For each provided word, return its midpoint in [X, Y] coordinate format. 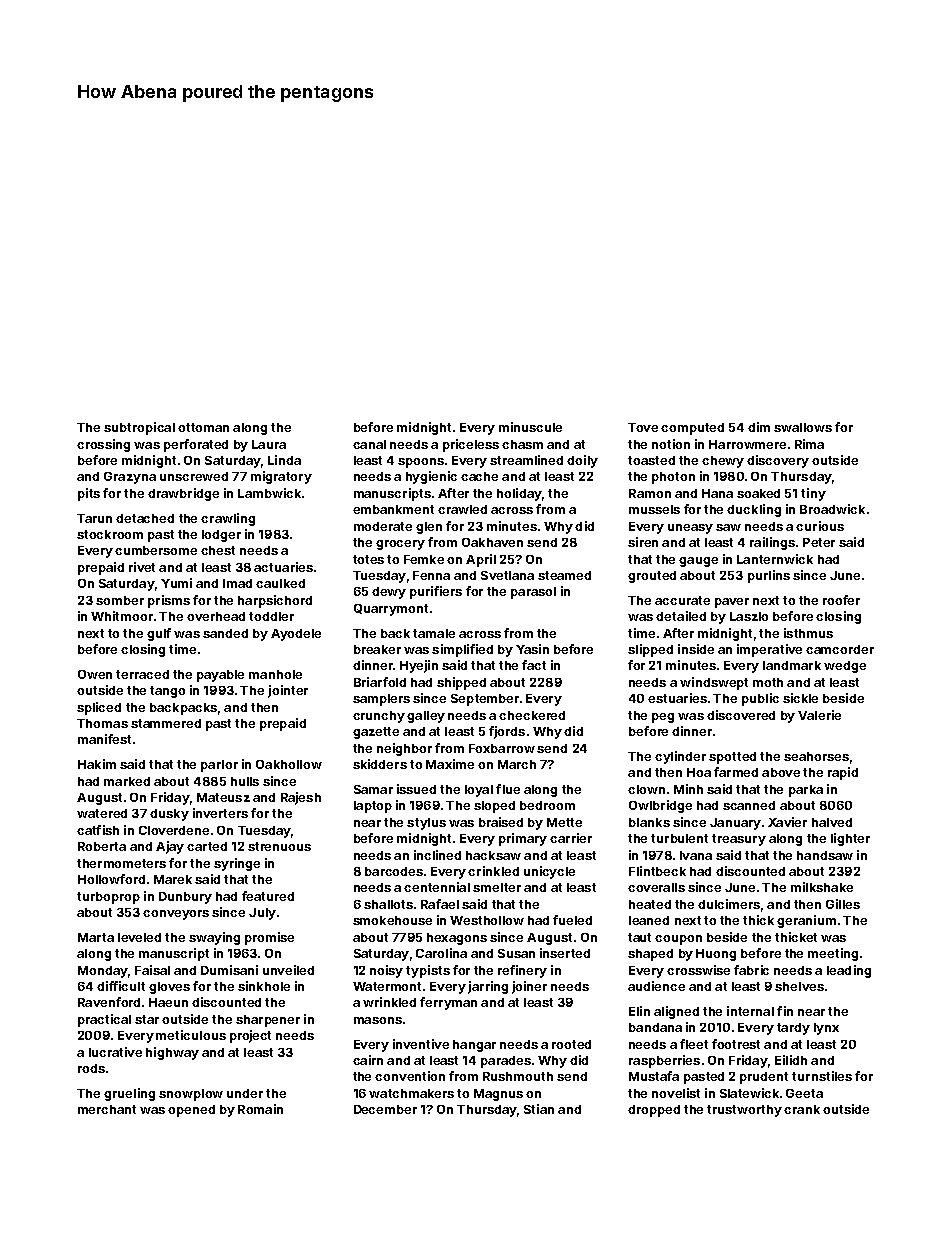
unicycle [549, 872]
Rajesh [301, 798]
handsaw [825, 855]
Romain [260, 1109]
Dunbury [185, 898]
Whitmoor [122, 616]
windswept [714, 683]
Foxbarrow [502, 748]
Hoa [699, 772]
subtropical [139, 428]
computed [692, 429]
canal [369, 444]
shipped [461, 683]
